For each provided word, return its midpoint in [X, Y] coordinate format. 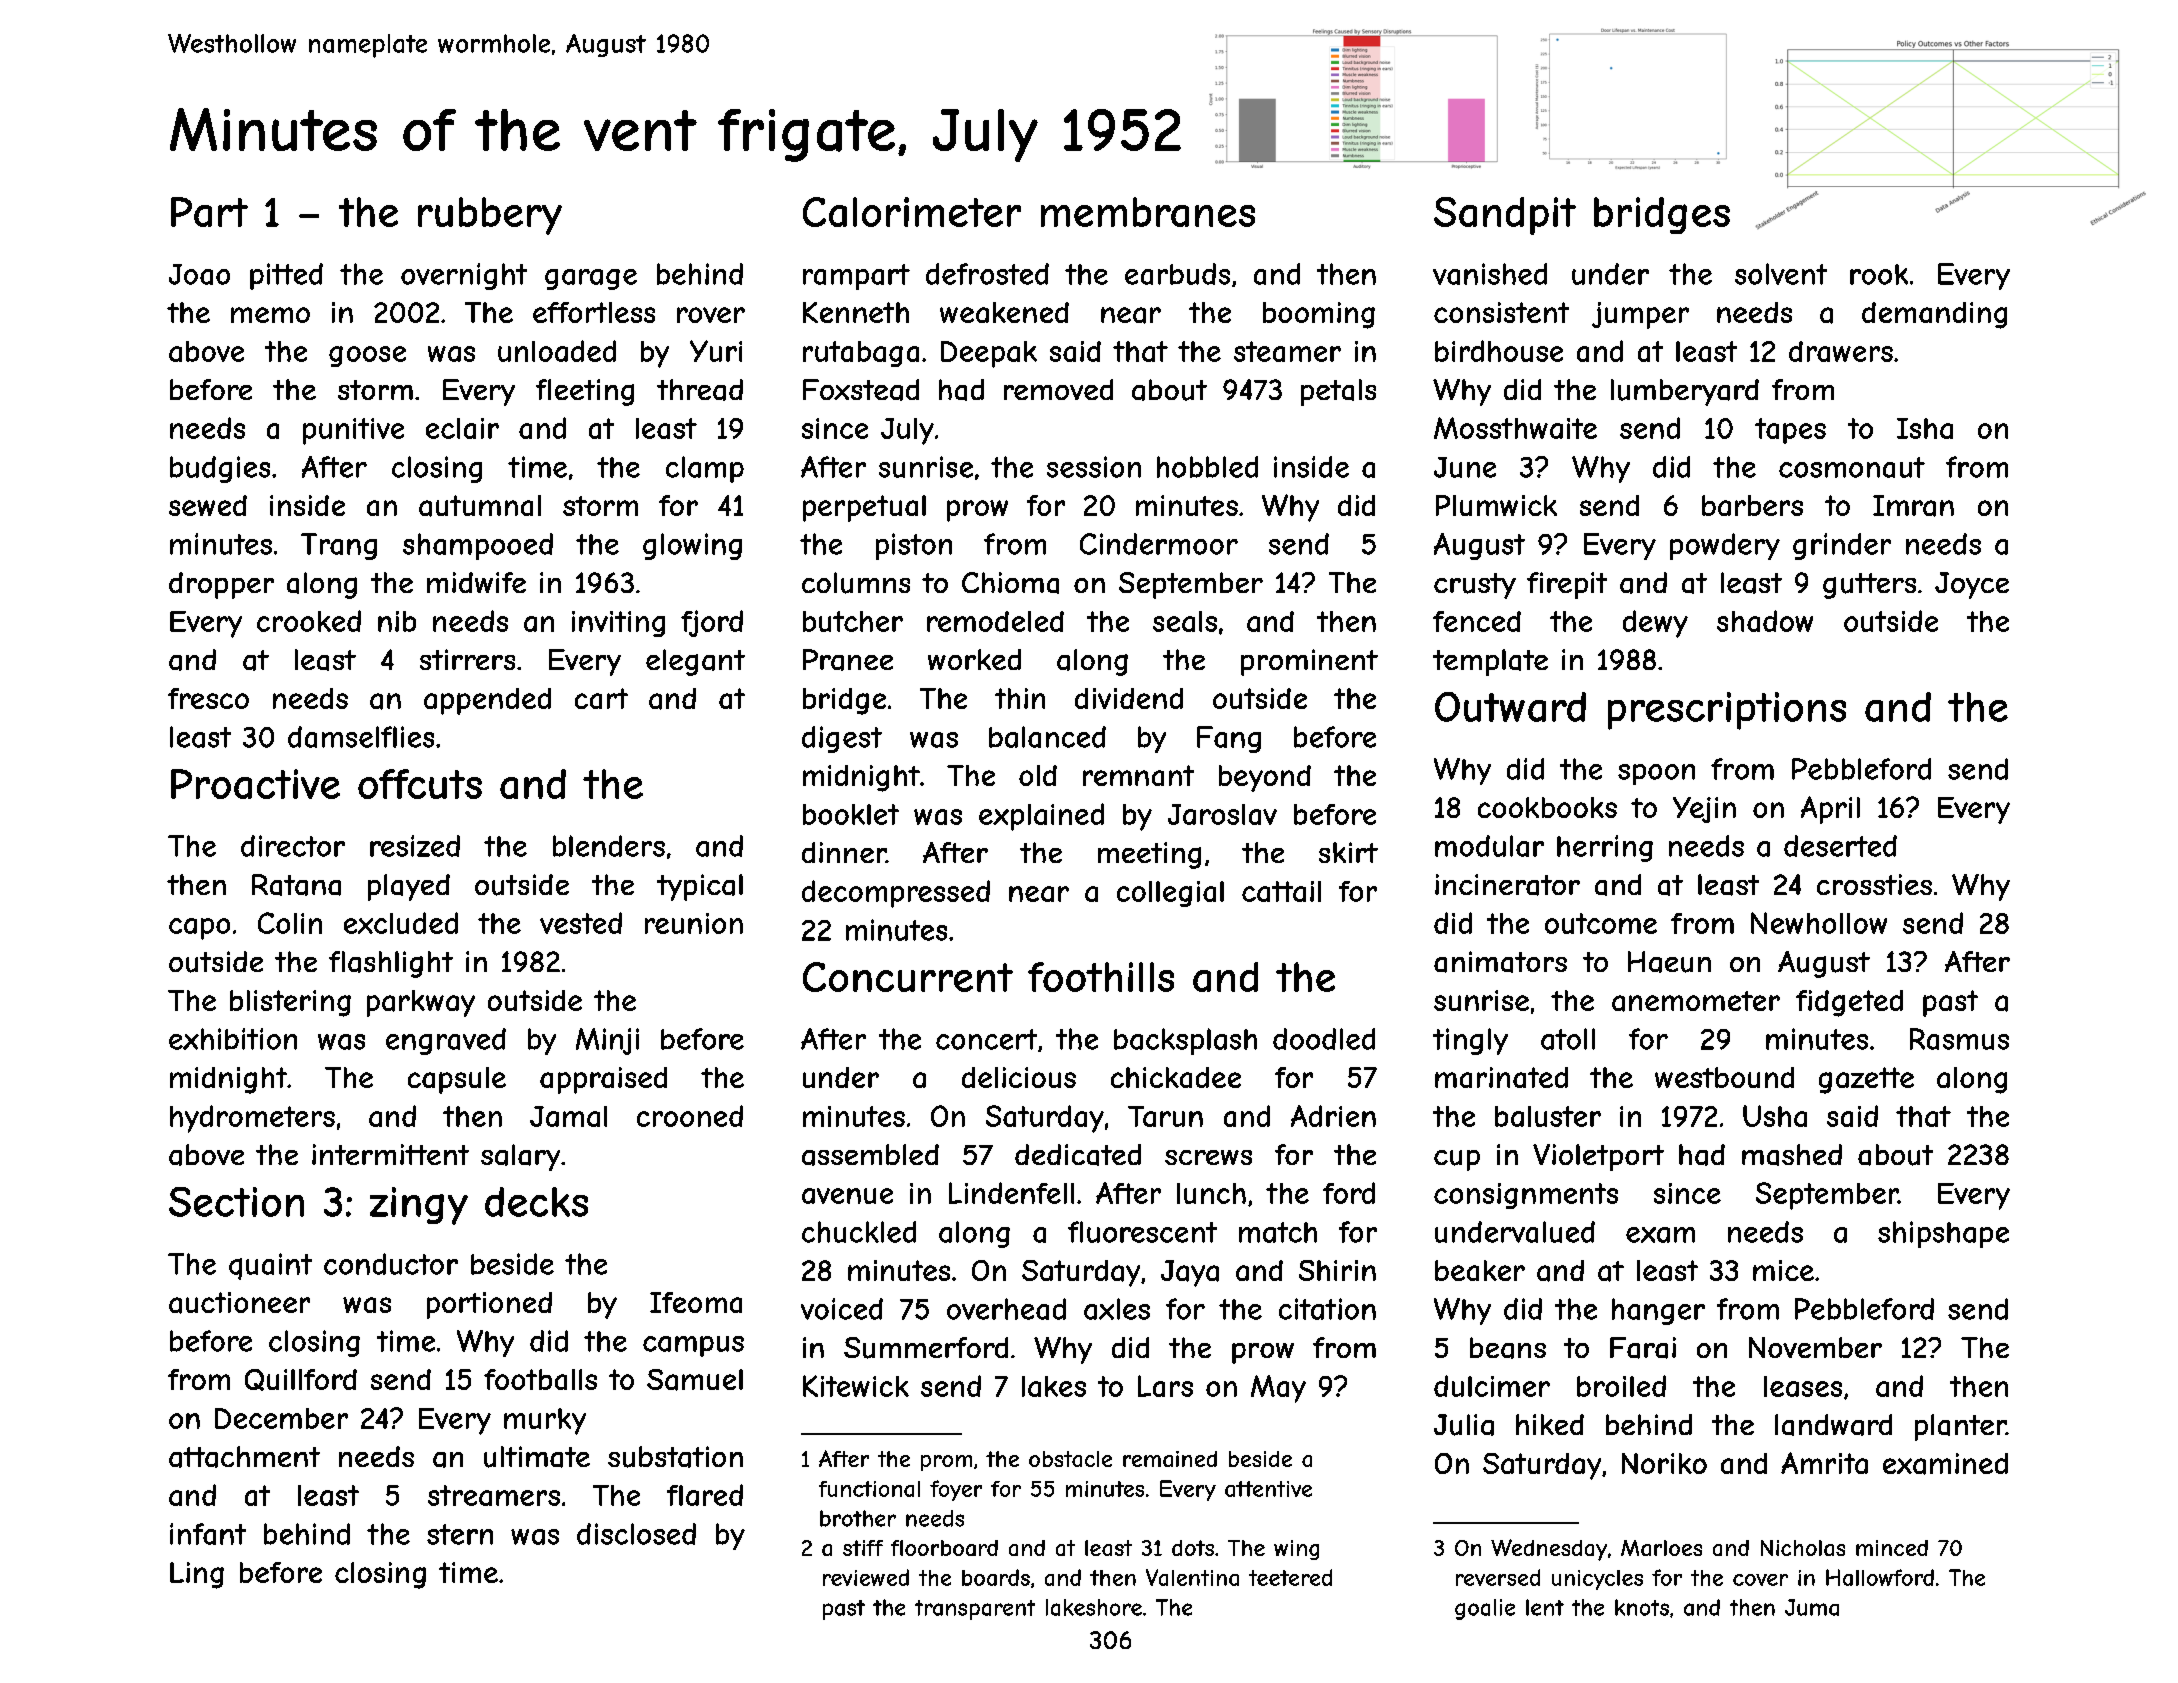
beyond [1265, 778]
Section [236, 1202]
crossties [1874, 884]
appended [487, 701]
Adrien [1333, 1116]
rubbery [490, 216]
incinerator [1507, 885]
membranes [1148, 212]
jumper [1640, 315]
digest [842, 739]
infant [208, 1534]
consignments [1526, 1196]
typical [700, 887]
